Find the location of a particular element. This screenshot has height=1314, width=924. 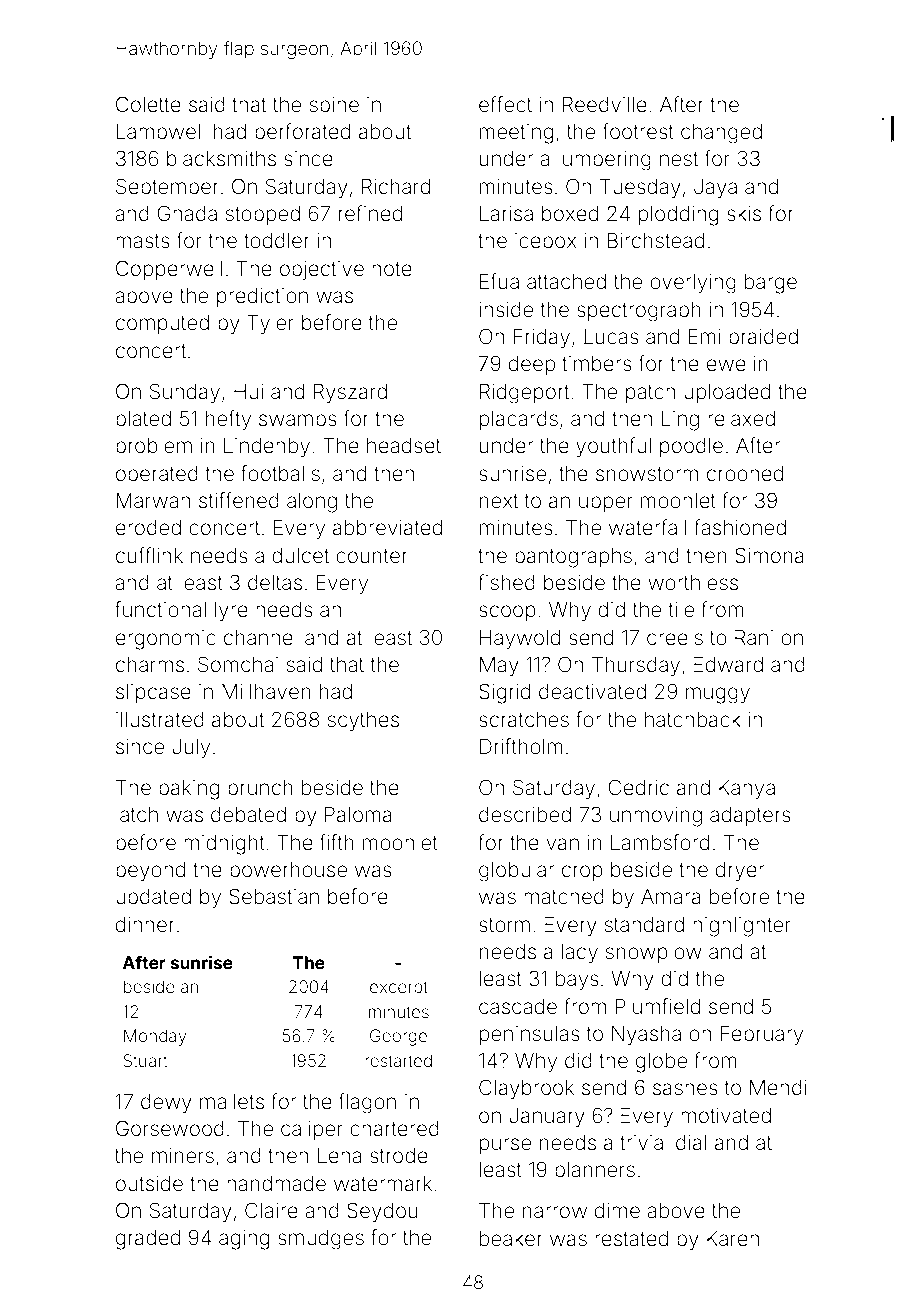

blacksmiths is located at coordinates (221, 158).
